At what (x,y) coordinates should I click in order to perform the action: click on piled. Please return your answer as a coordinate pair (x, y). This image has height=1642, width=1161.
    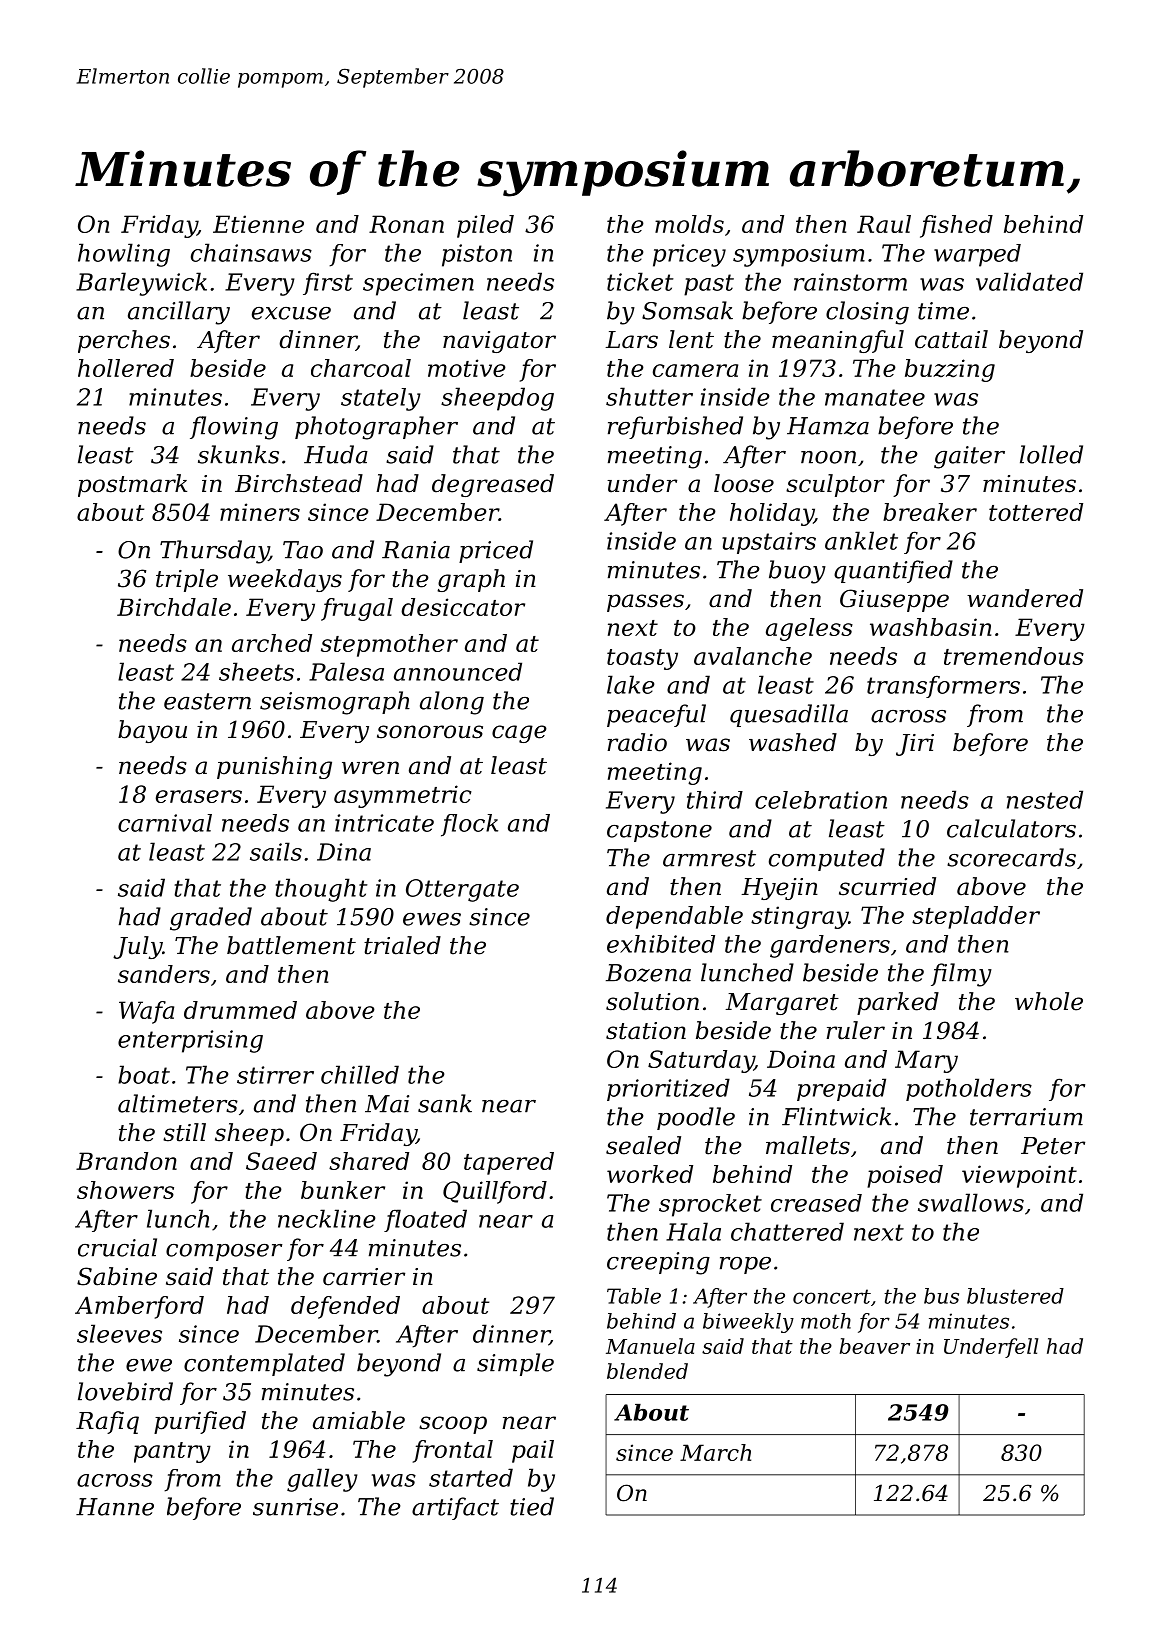
    Looking at the image, I should click on (485, 226).
